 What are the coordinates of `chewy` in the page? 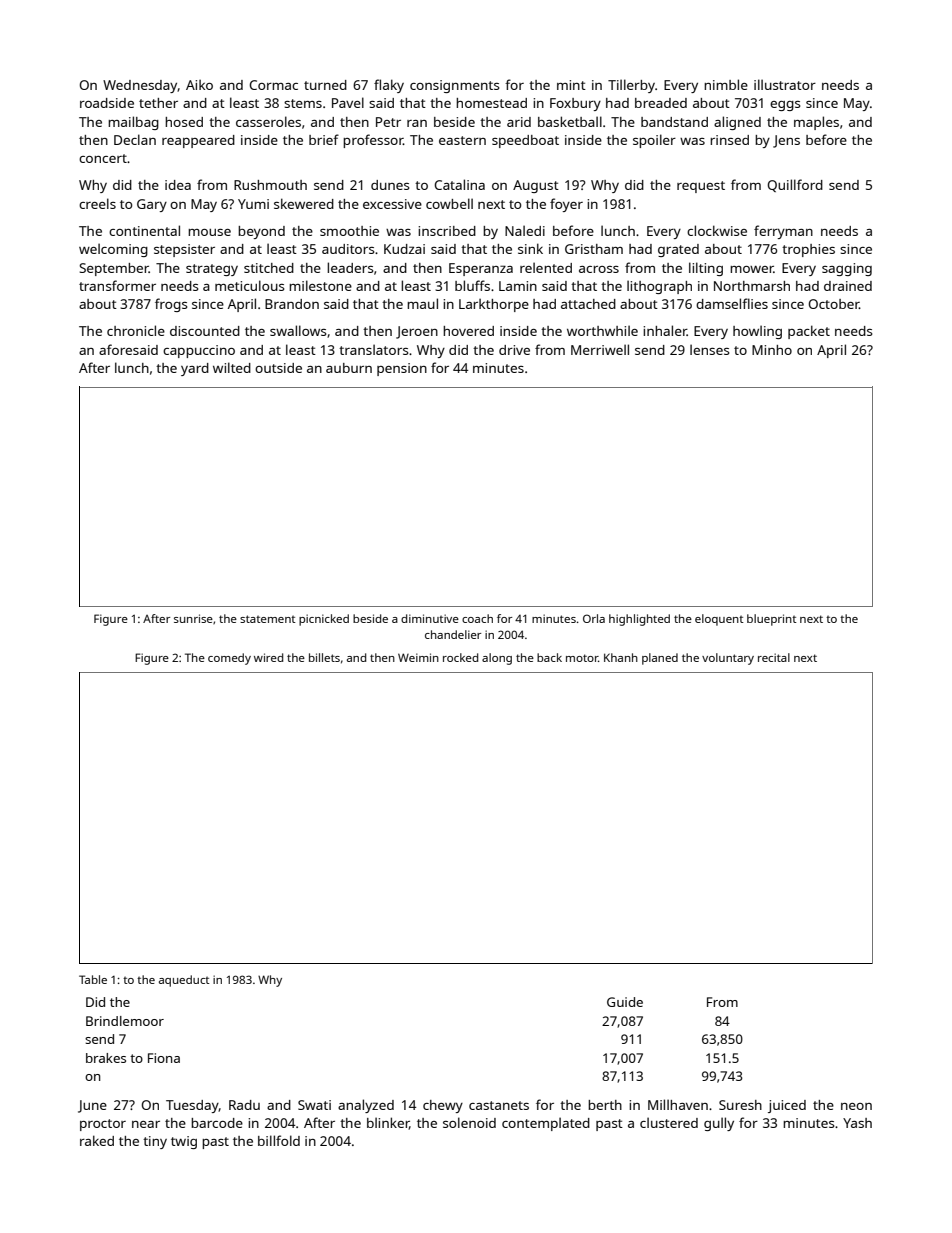 It's located at (443, 1106).
